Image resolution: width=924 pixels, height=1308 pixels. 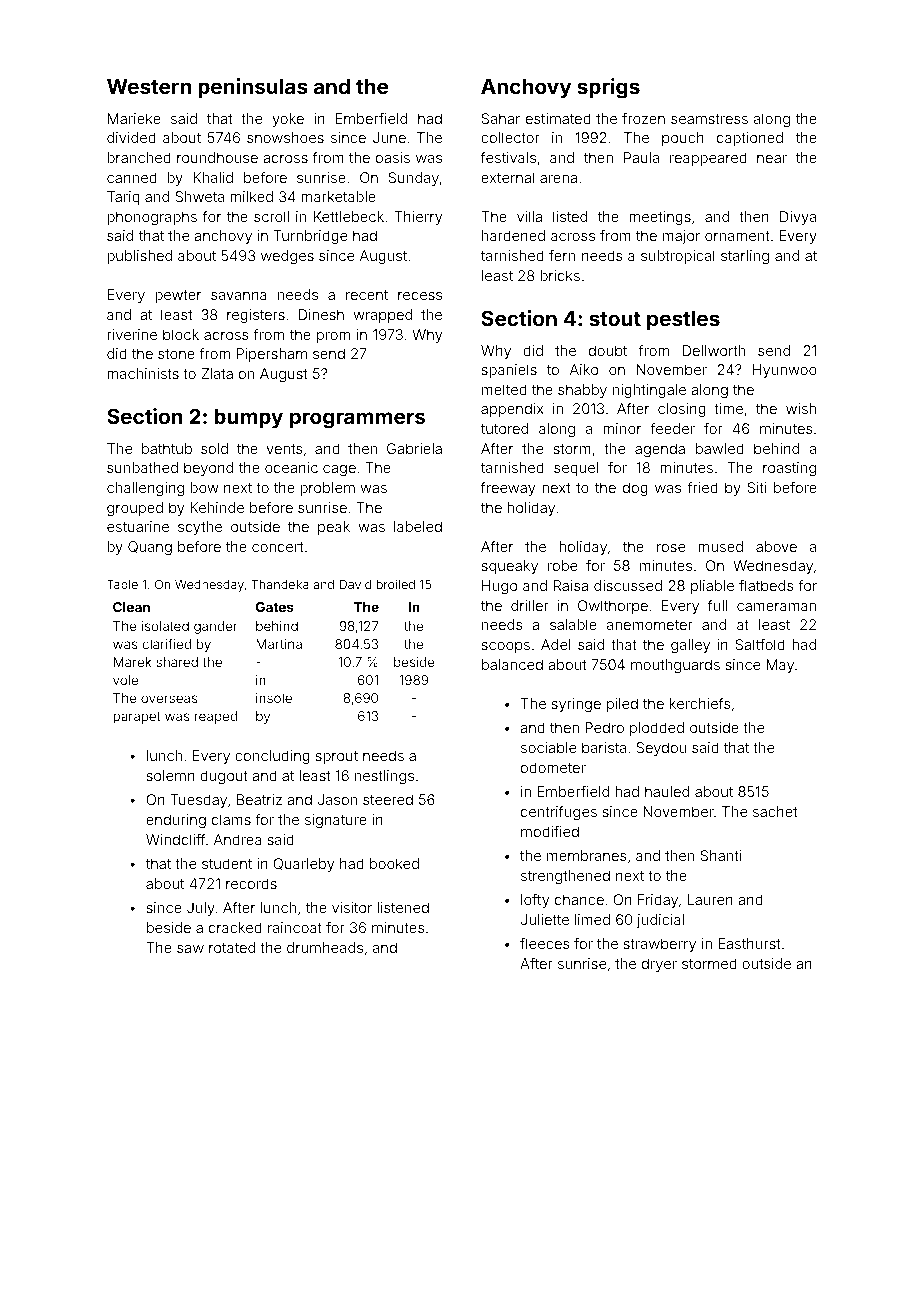 I want to click on seamstress, so click(x=709, y=119).
